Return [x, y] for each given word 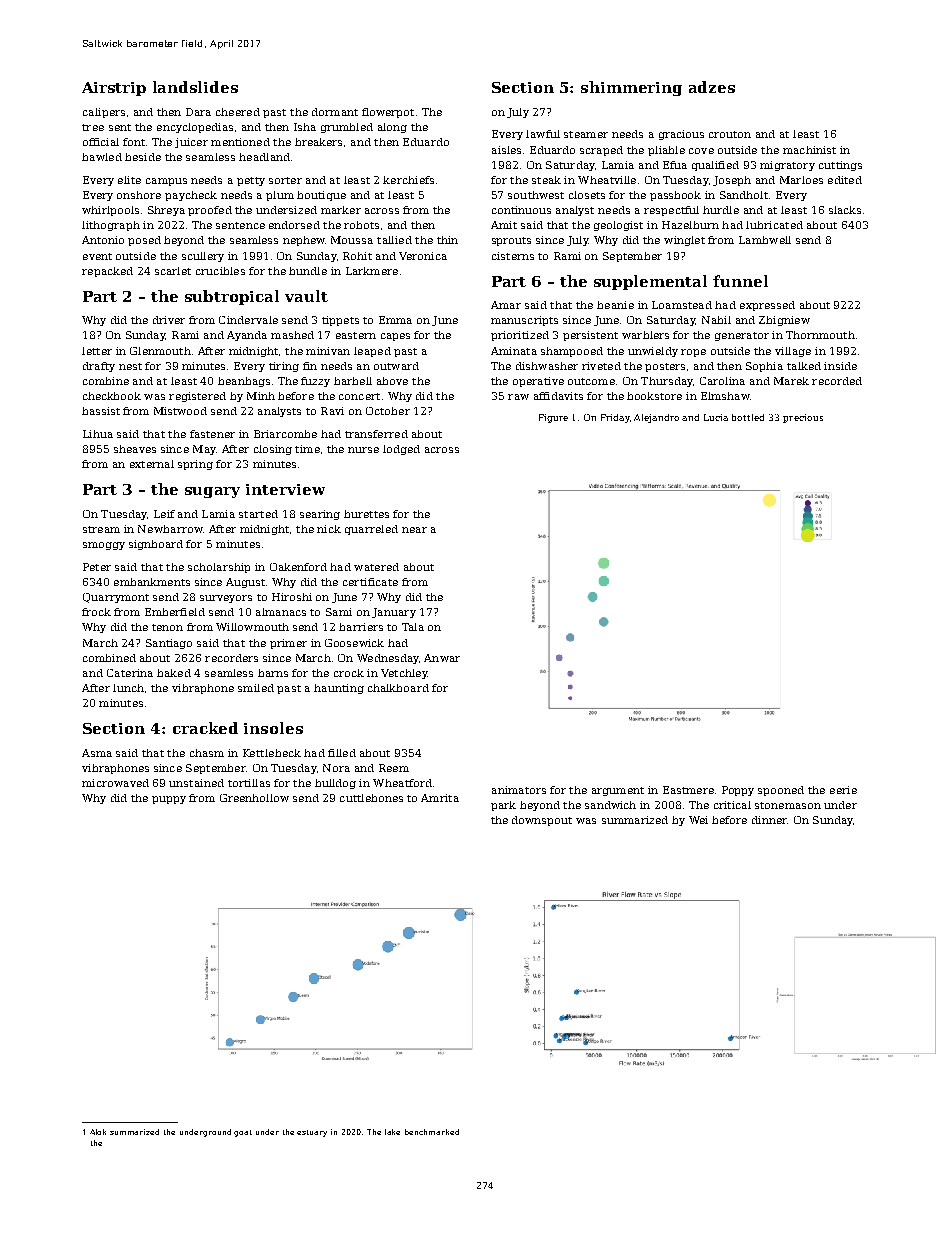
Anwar [442, 658]
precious [803, 418]
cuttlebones [371, 798]
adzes [712, 87]
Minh [261, 396]
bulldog [335, 784]
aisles [506, 150]
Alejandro [656, 418]
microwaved [115, 783]
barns [273, 673]
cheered [238, 112]
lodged [401, 450]
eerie [843, 790]
